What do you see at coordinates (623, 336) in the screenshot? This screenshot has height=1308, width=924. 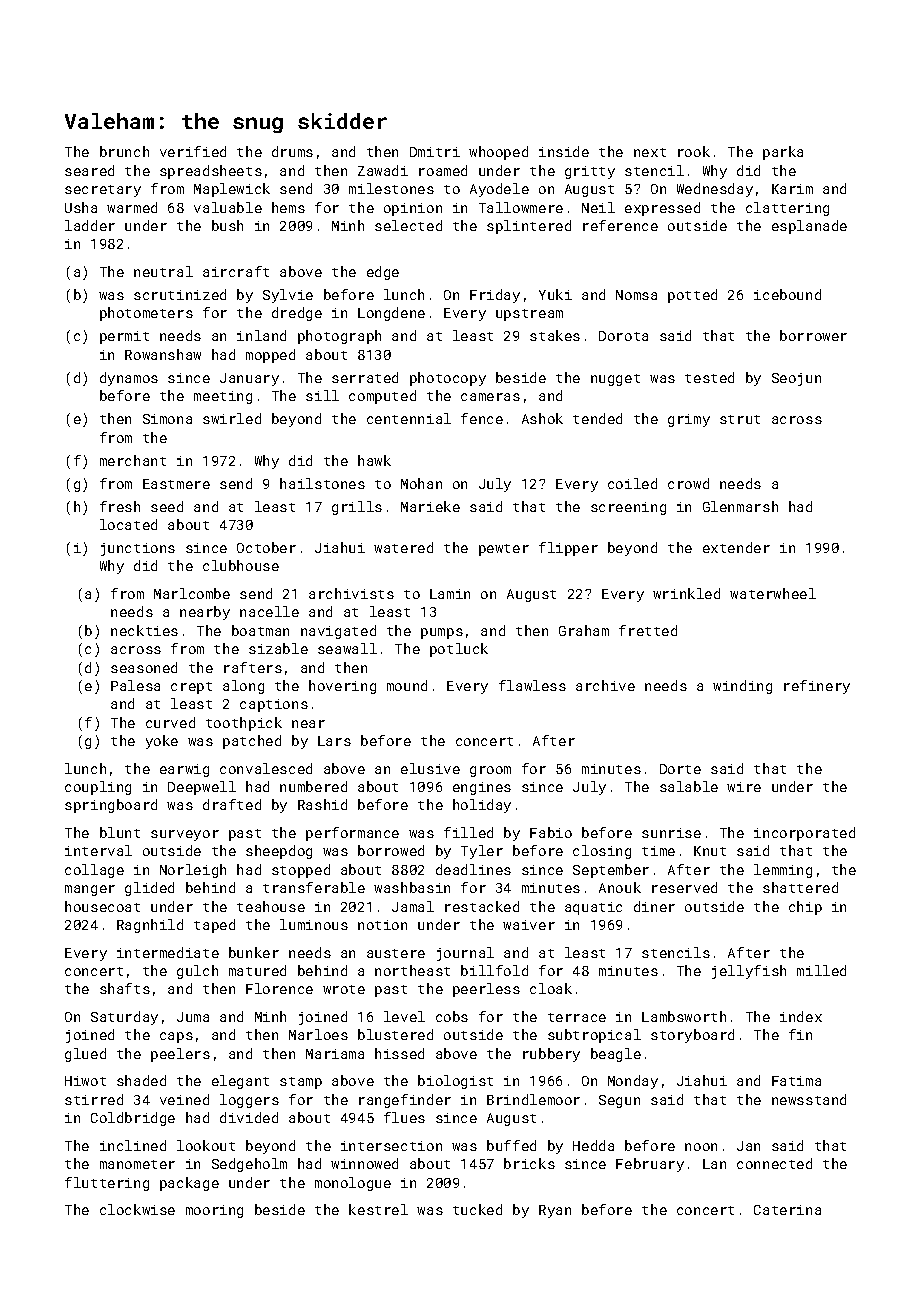 I see `Dorota` at bounding box center [623, 336].
